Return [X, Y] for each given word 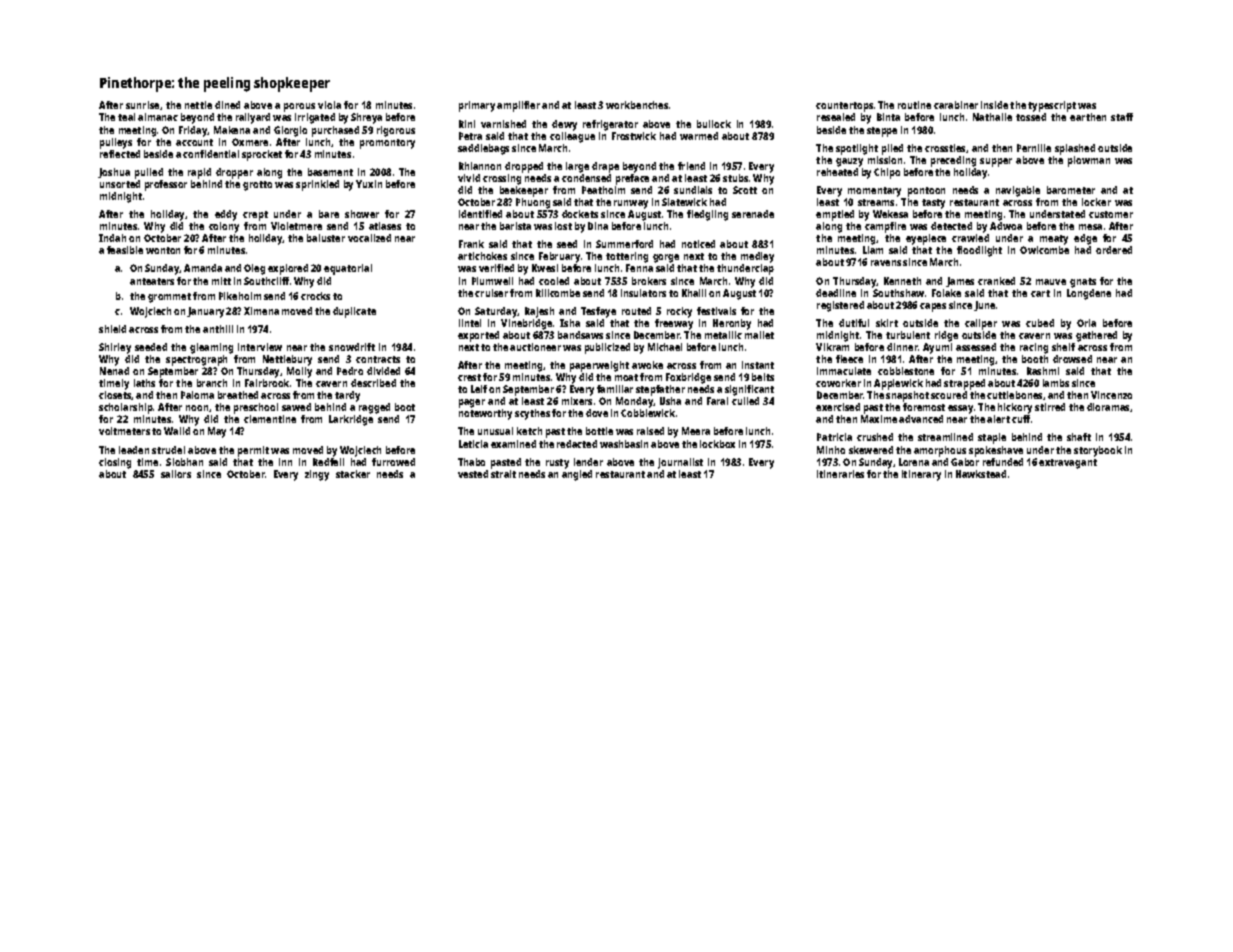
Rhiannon [480, 166]
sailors [176, 474]
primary [477, 106]
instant [758, 365]
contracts [378, 359]
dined [227, 105]
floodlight [979, 251]
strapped [964, 384]
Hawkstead [981, 474]
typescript [1052, 106]
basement [330, 172]
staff [1122, 117]
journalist [680, 463]
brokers [649, 281]
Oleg [254, 269]
